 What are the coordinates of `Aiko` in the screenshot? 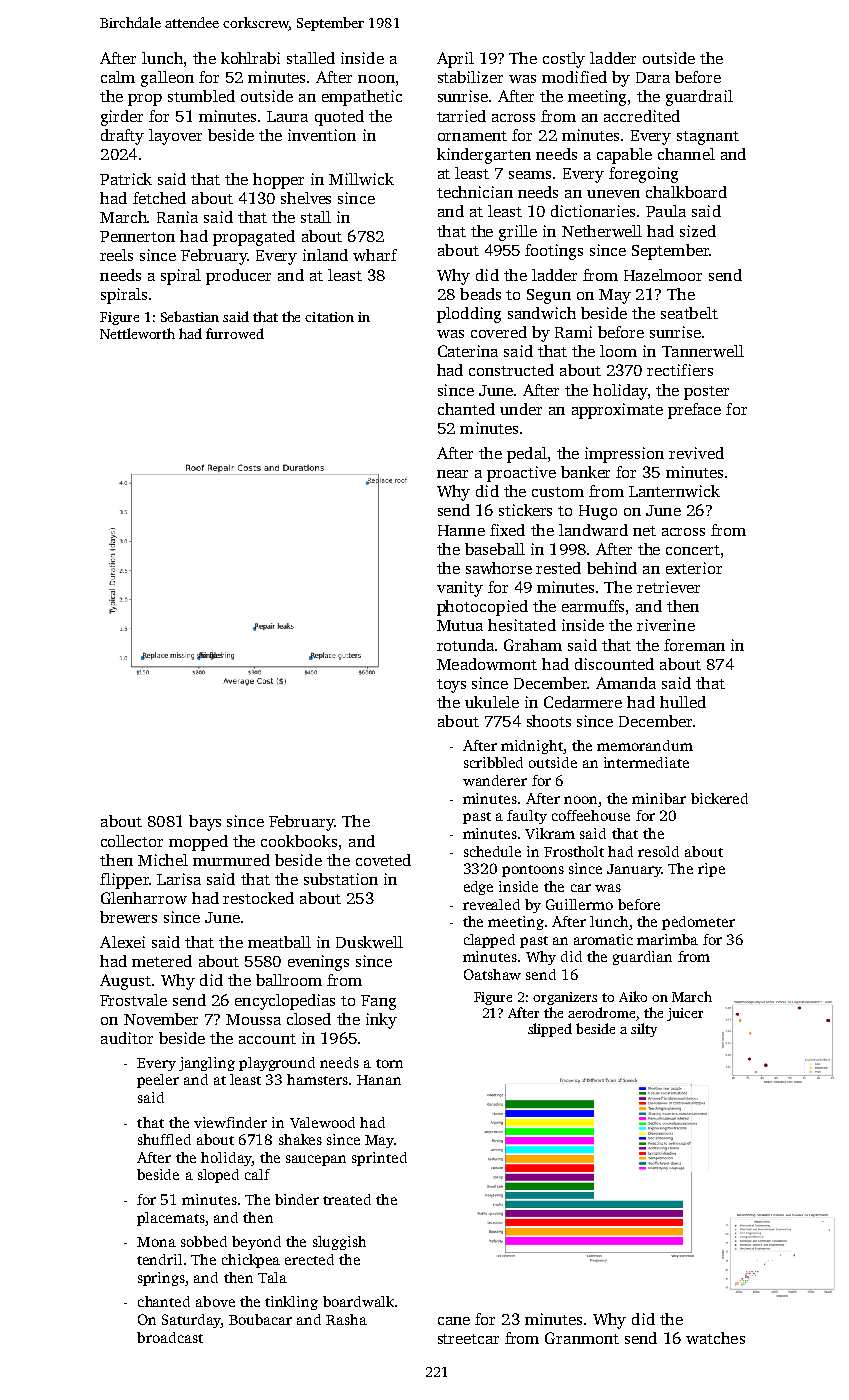 It's located at (633, 996).
